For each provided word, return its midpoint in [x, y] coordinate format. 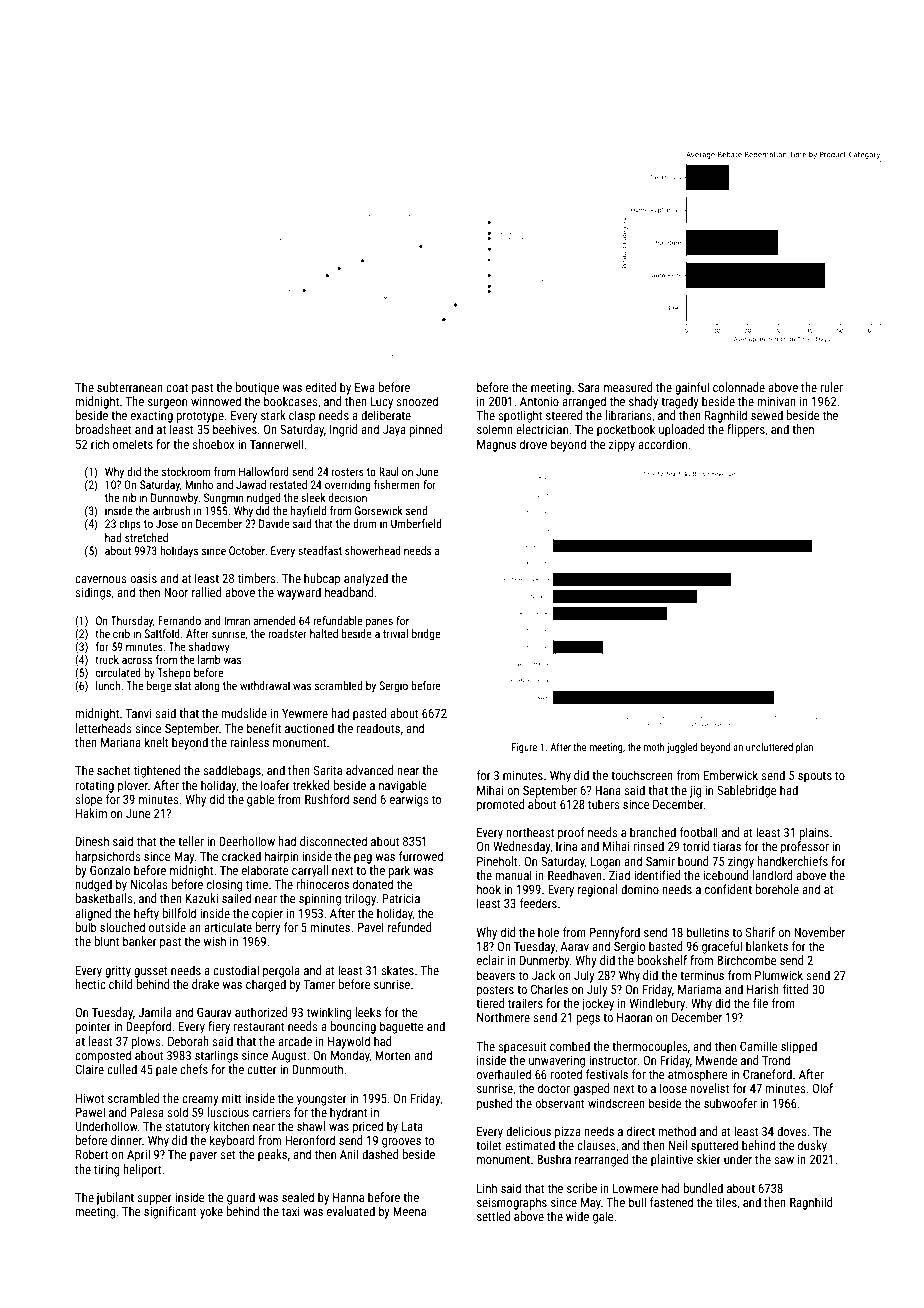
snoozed [417, 401]
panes [379, 623]
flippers [746, 430]
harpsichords [108, 857]
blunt [106, 941]
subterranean [130, 387]
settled [494, 1216]
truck [107, 659]
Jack [544, 975]
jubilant [115, 1198]
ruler [831, 387]
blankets [767, 946]
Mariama [699, 989]
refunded [410, 927]
